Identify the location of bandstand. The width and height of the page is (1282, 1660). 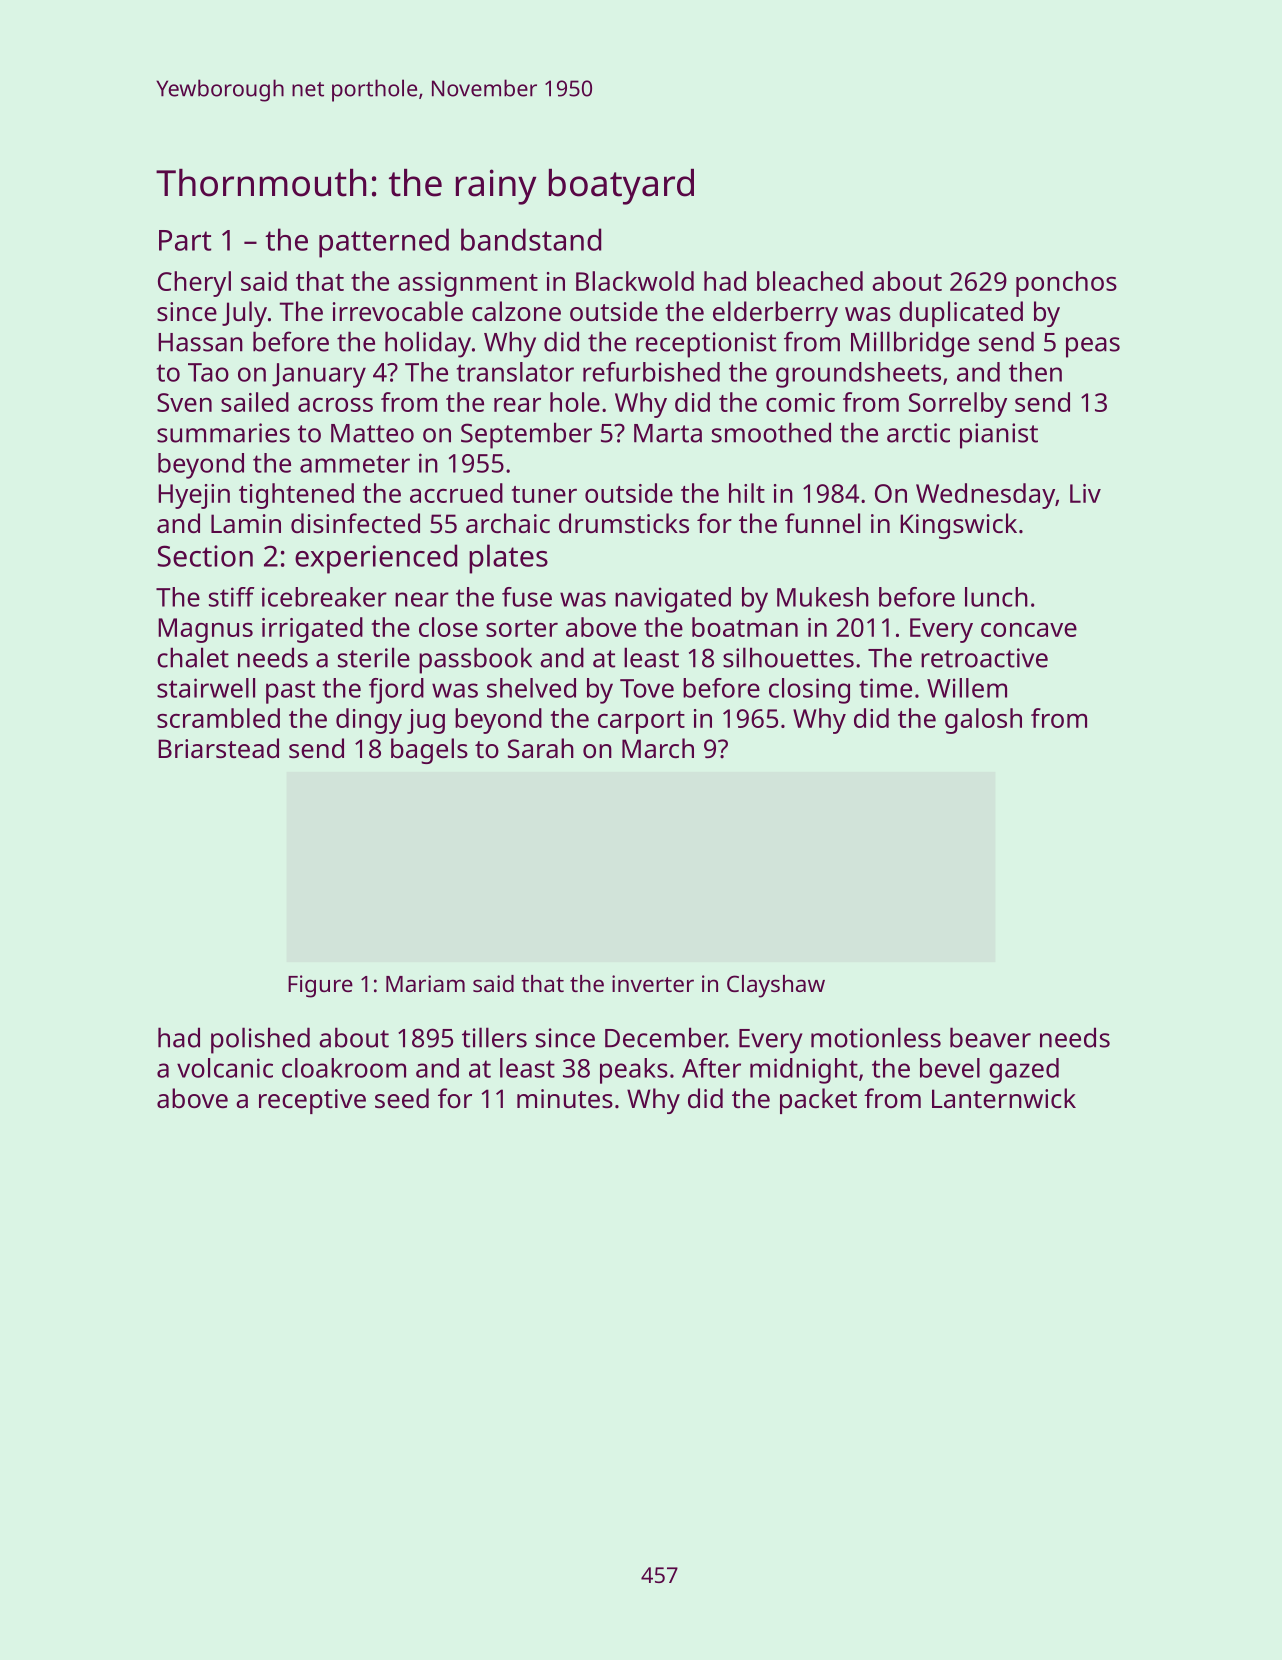
(531, 239).
